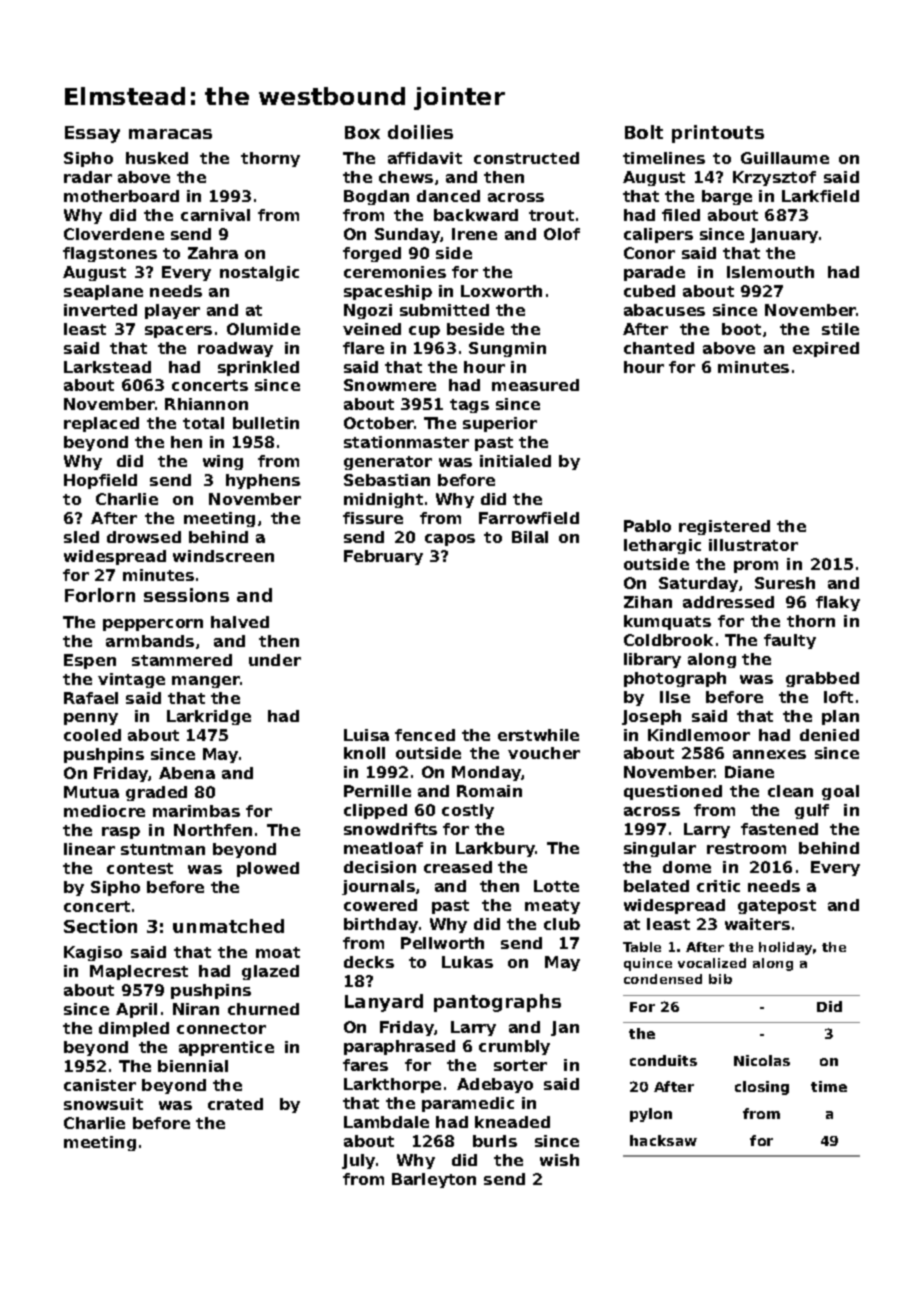  What do you see at coordinates (103, 1104) in the image?
I see `snowsuit` at bounding box center [103, 1104].
